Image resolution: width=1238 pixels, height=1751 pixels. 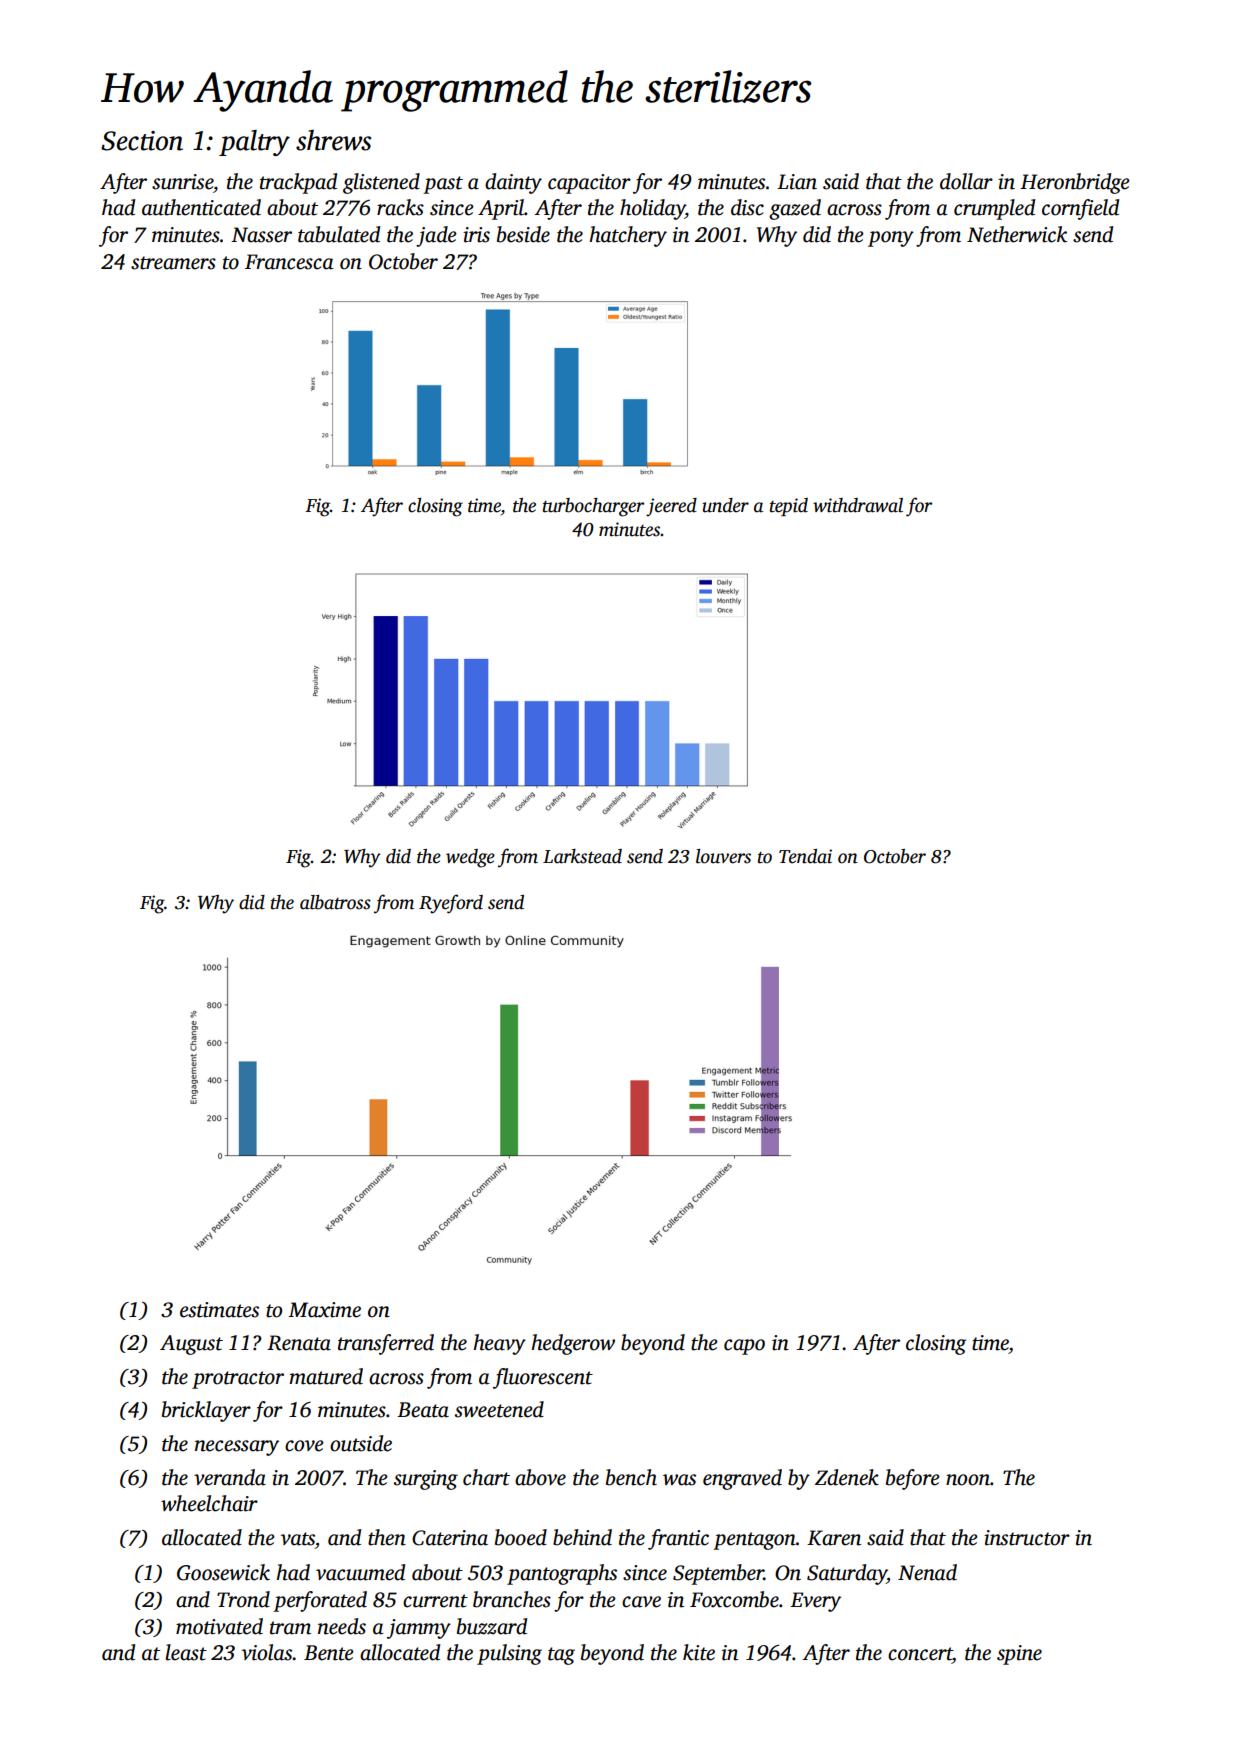 What do you see at coordinates (699, 1652) in the document?
I see `kite` at bounding box center [699, 1652].
